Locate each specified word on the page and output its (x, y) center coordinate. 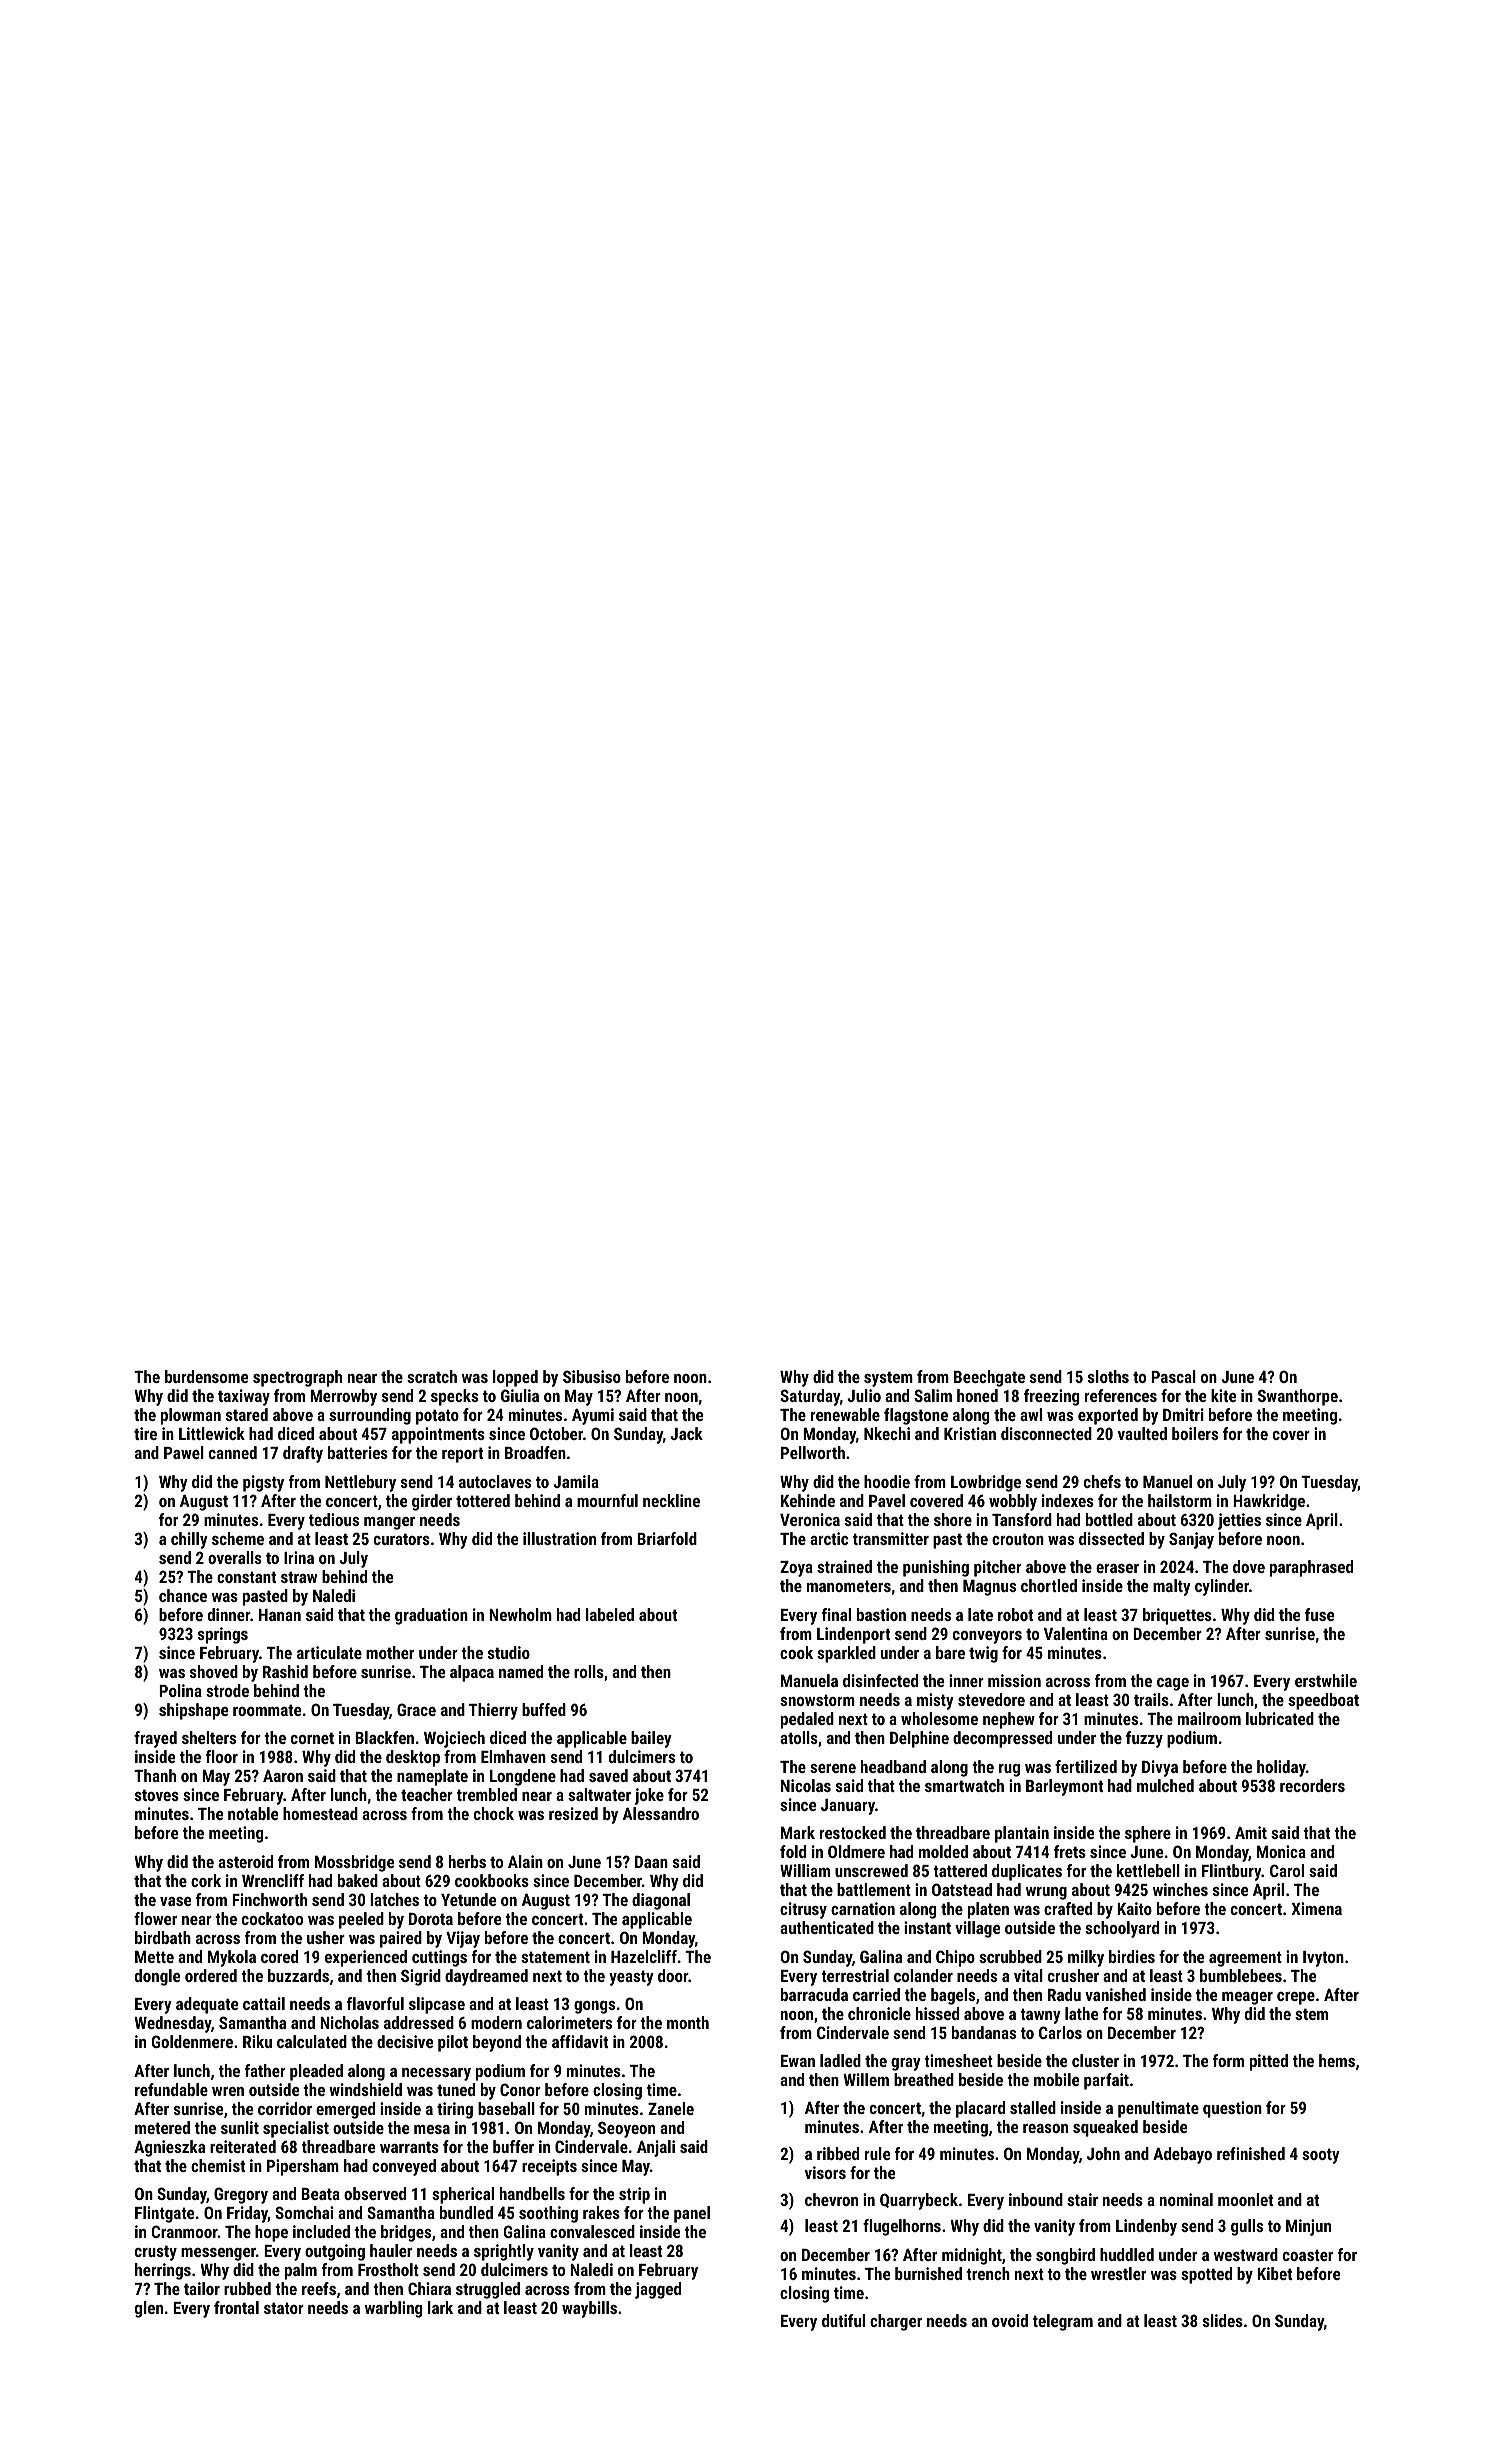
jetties (1239, 1521)
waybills (589, 2309)
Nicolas (806, 1785)
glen (149, 2309)
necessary (436, 2074)
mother (390, 1652)
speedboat (1323, 1701)
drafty (303, 1454)
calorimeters (569, 2022)
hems (1337, 2060)
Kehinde (808, 1500)
